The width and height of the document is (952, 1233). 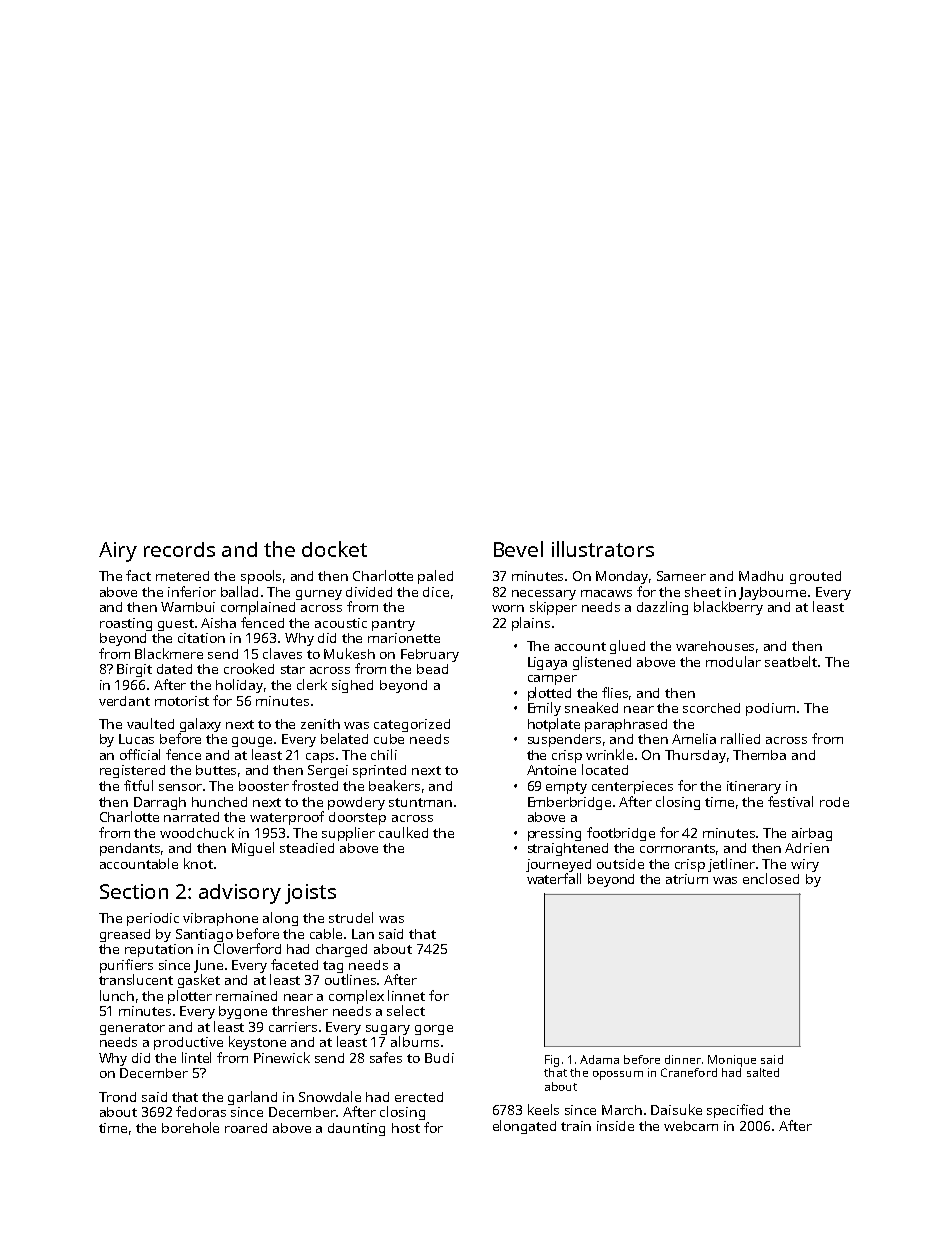 What do you see at coordinates (415, 1041) in the document?
I see `albums` at bounding box center [415, 1041].
